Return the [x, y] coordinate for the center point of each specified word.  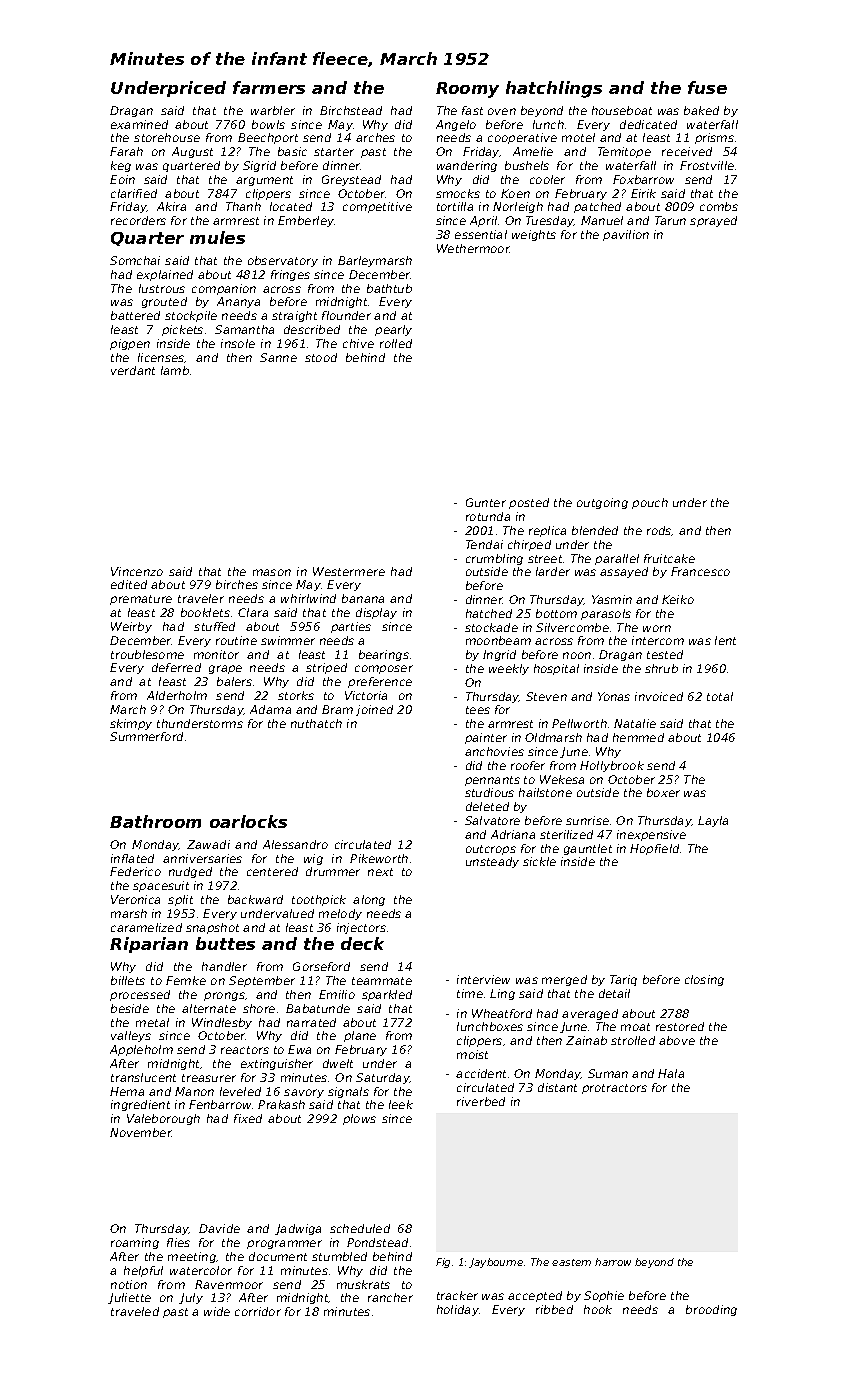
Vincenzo [137, 571]
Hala [671, 1073]
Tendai [484, 544]
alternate [209, 1008]
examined [139, 124]
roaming [135, 1243]
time [470, 993]
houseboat [622, 110]
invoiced [659, 696]
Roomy [467, 90]
